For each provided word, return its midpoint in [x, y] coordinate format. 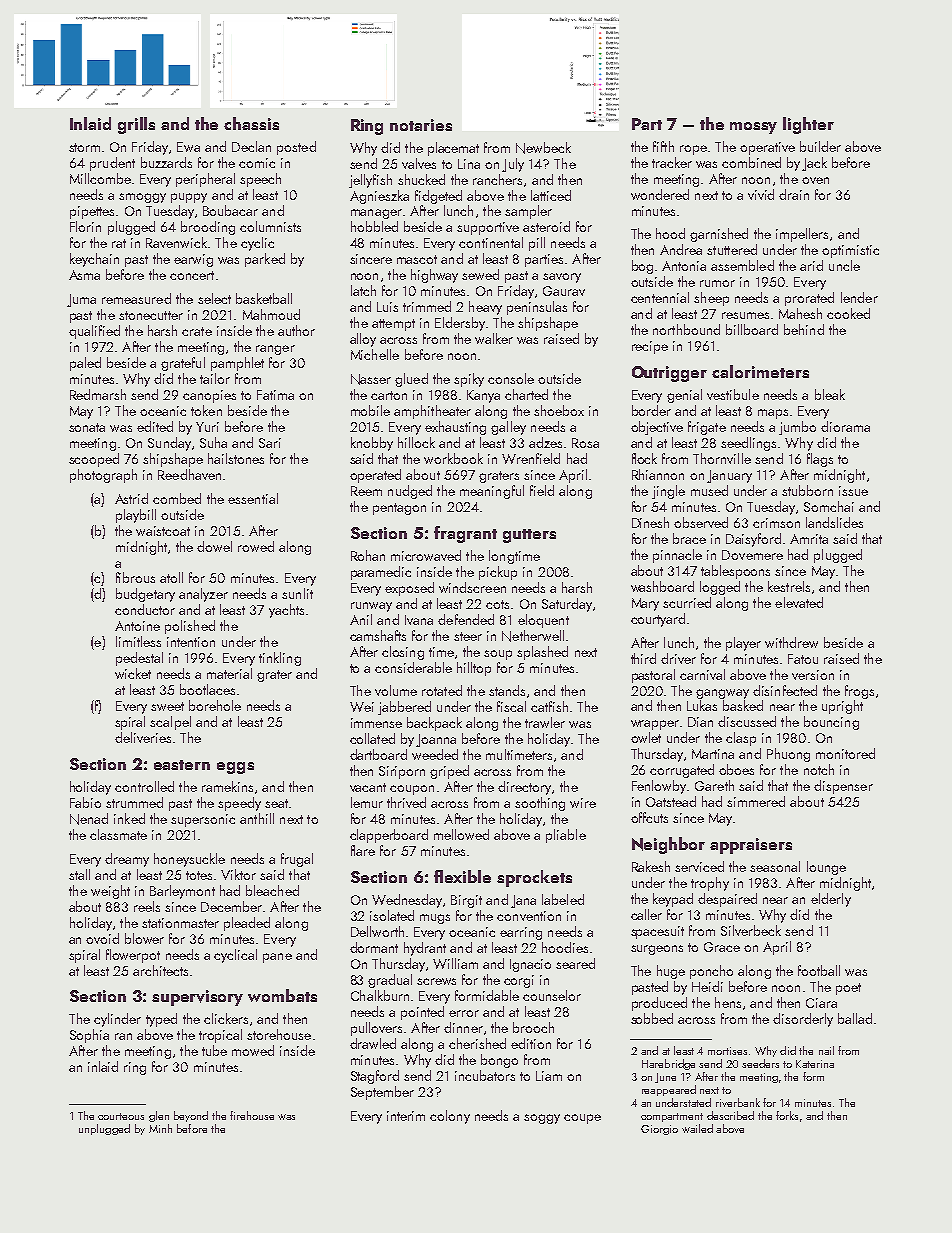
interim [406, 1116]
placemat [453, 149]
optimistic [850, 251]
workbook [453, 458]
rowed [256, 546]
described [730, 1115]
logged [720, 588]
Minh [160, 1128]
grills [136, 125]
